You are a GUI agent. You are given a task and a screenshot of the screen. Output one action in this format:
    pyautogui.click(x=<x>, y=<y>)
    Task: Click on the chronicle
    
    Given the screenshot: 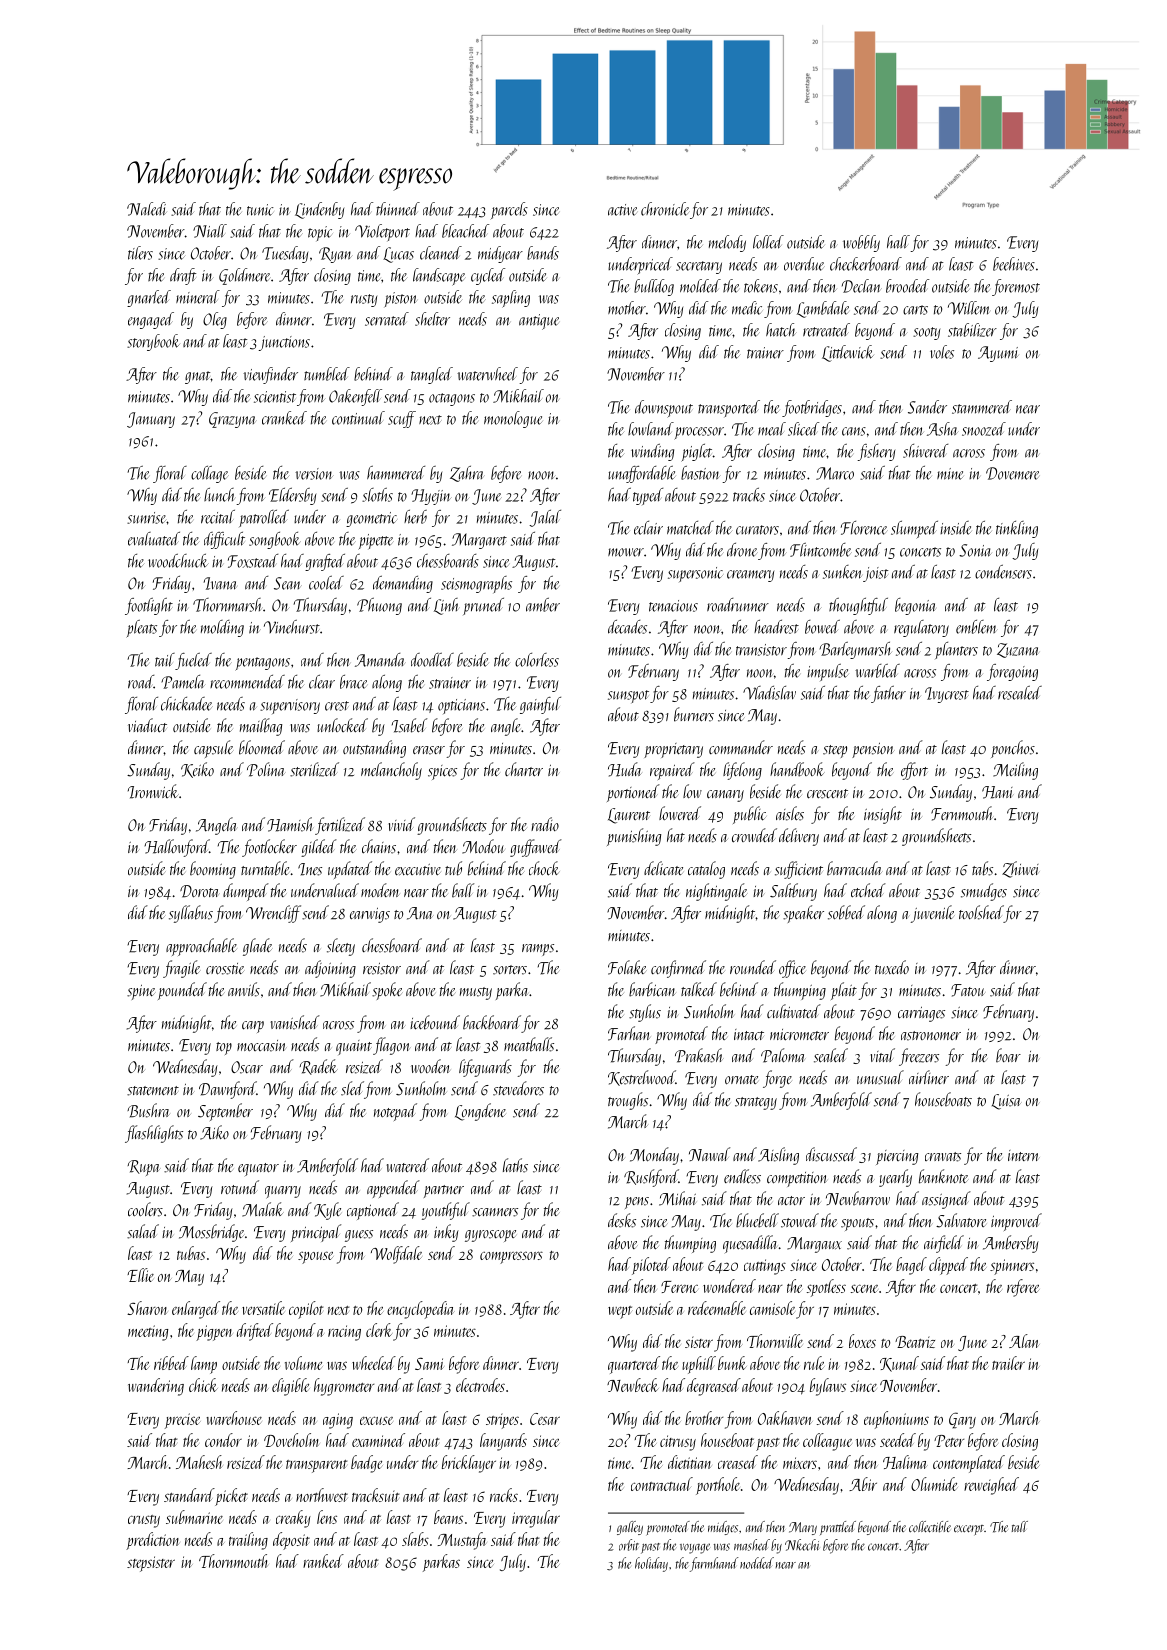 What is the action you would take?
    pyautogui.click(x=665, y=209)
